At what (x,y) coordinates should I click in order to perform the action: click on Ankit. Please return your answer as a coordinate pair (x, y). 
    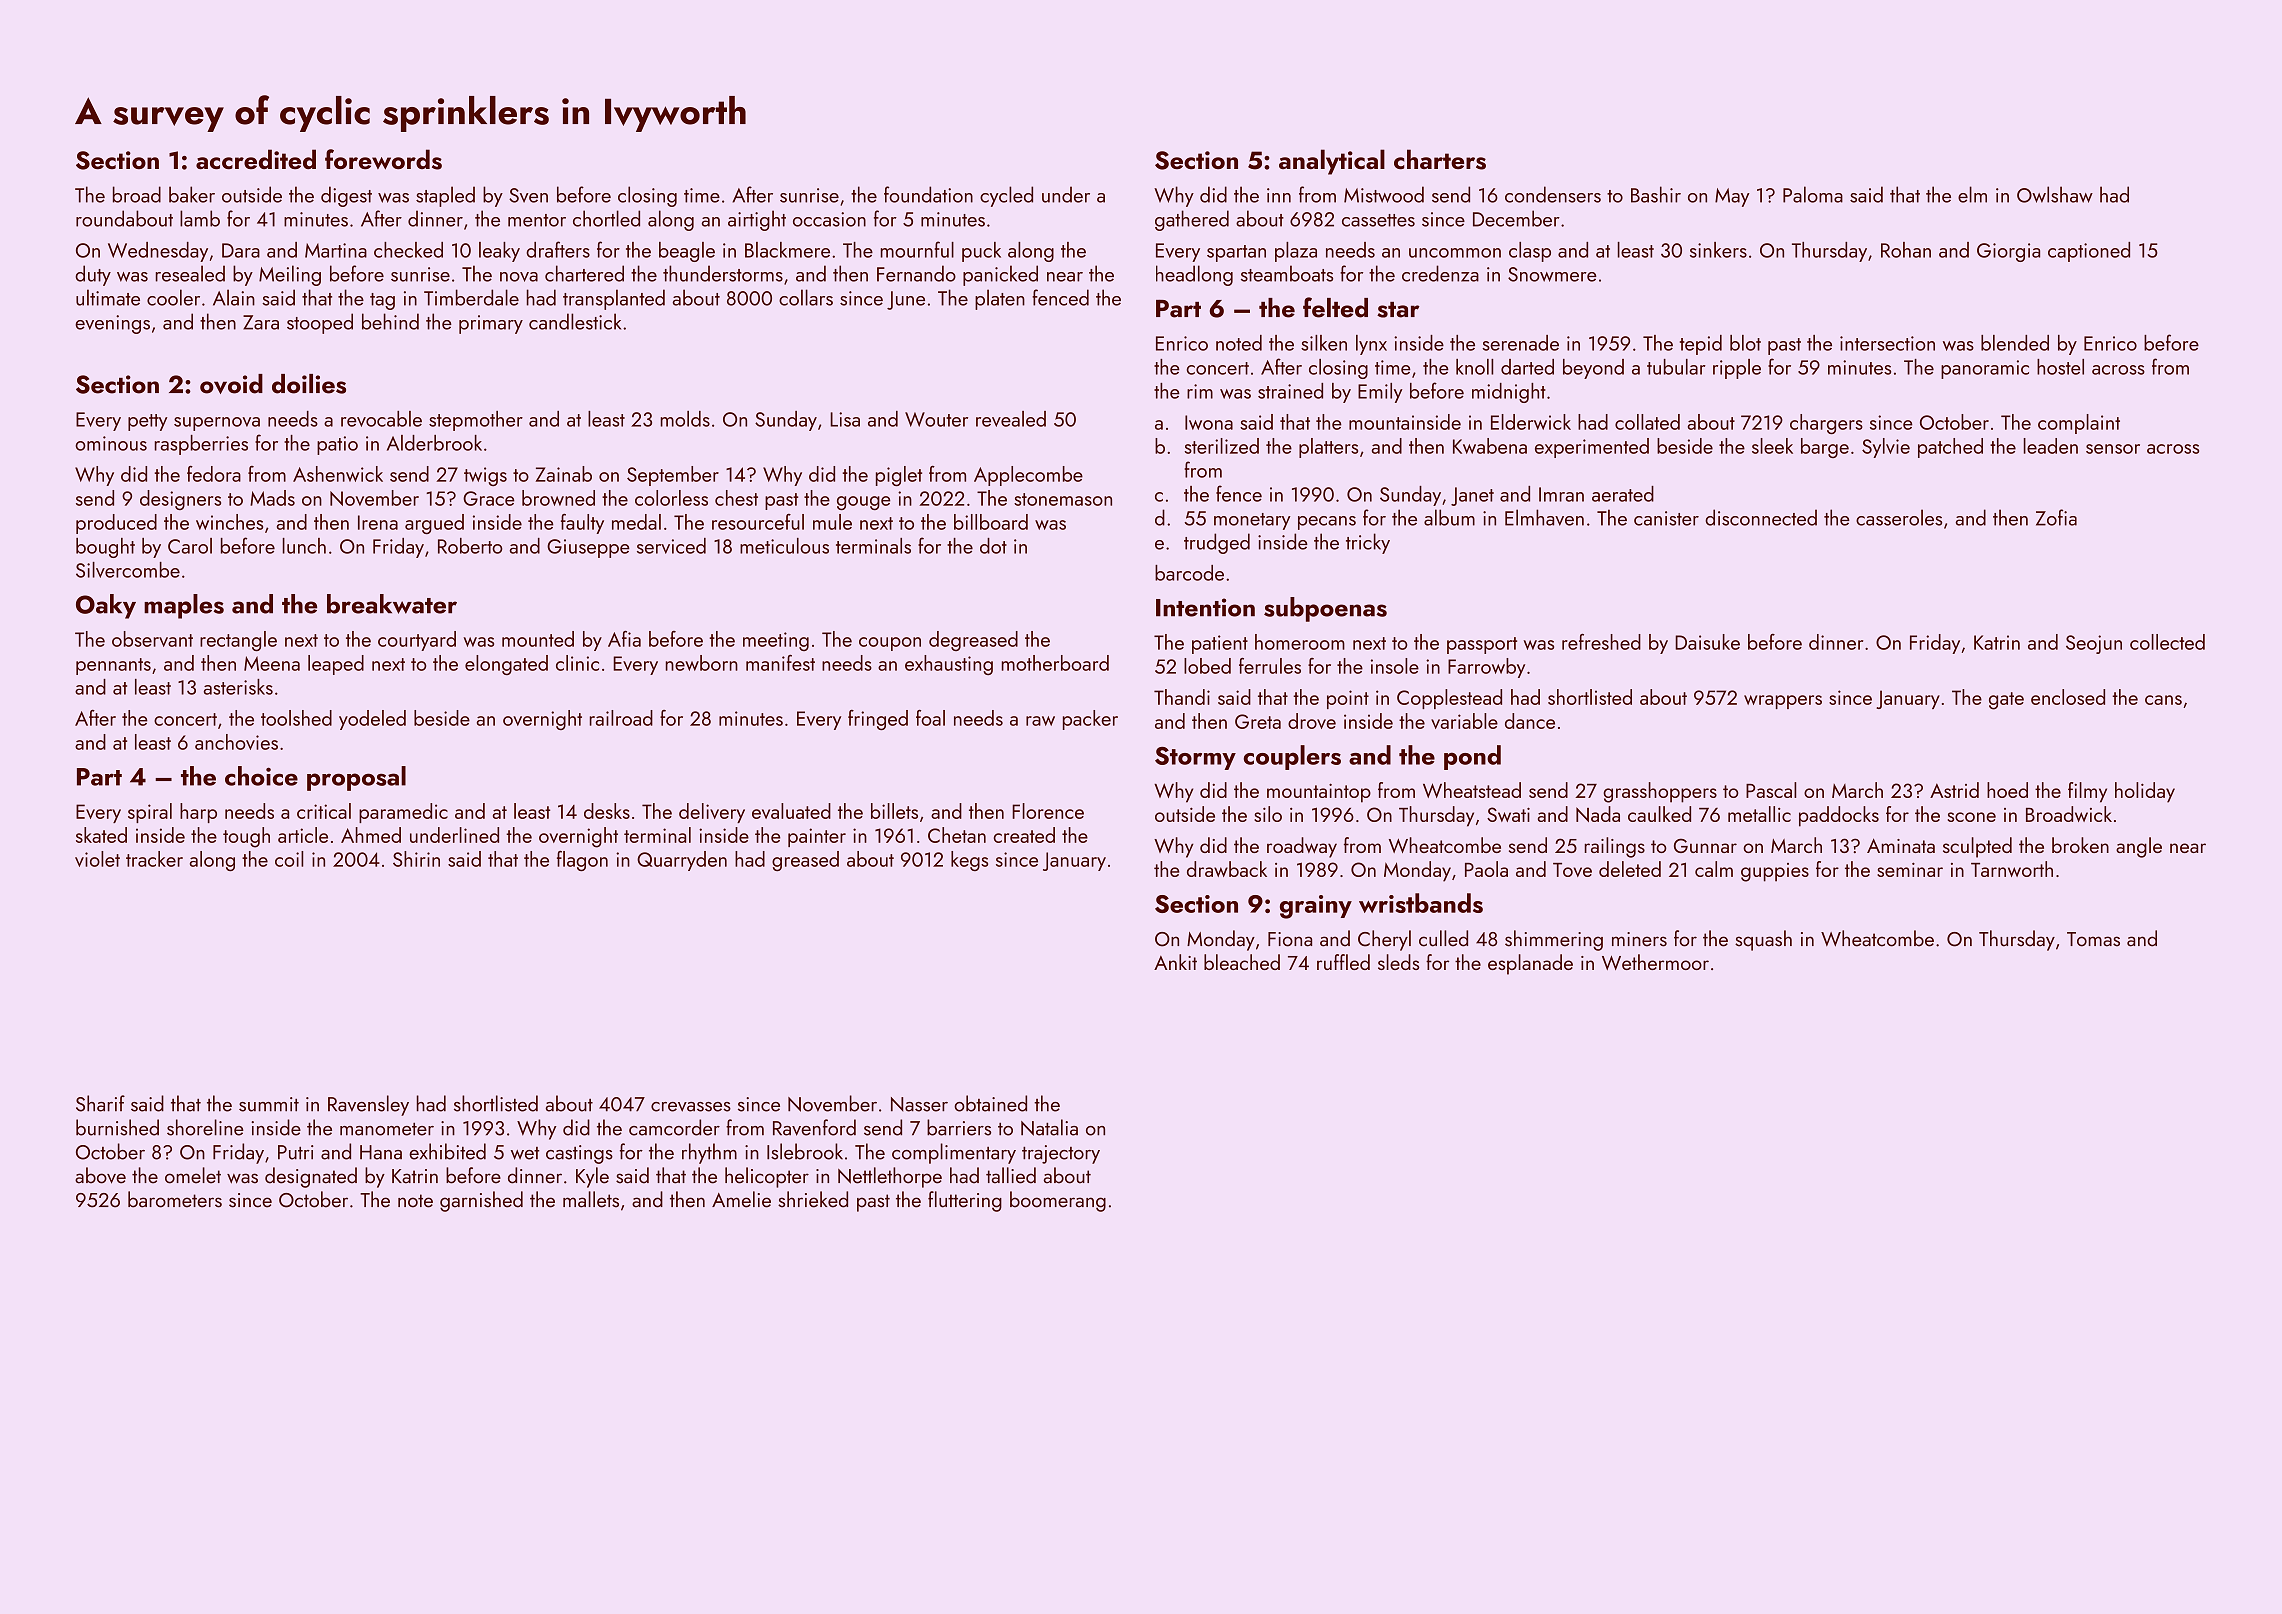
    Looking at the image, I should click on (1175, 962).
